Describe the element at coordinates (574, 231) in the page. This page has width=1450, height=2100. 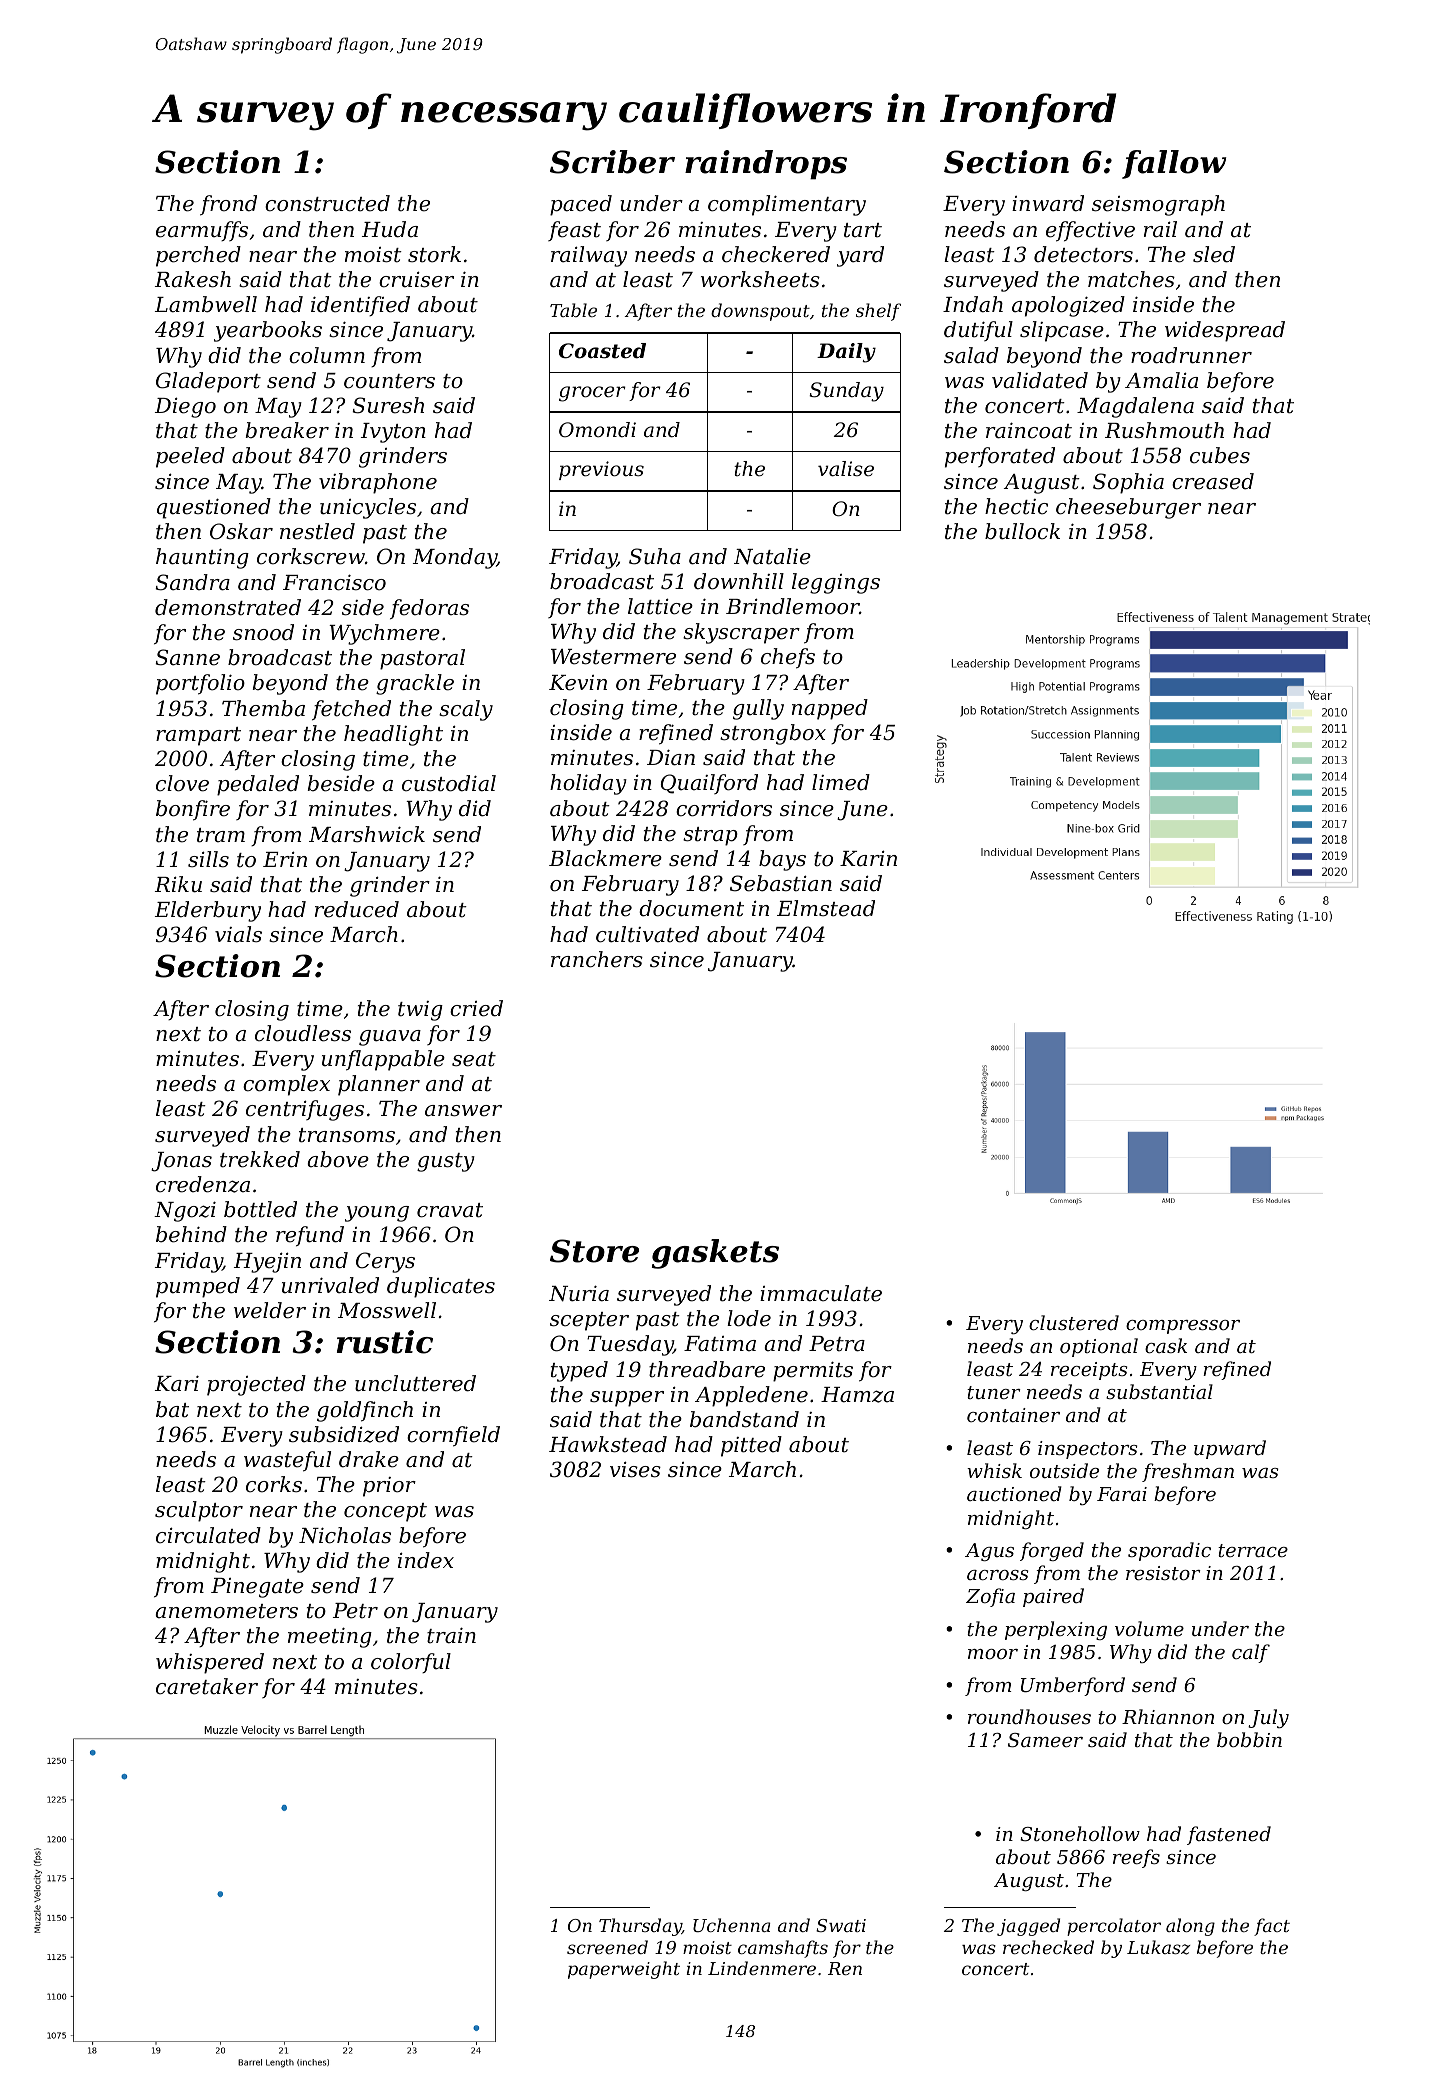
I see `feast` at that location.
